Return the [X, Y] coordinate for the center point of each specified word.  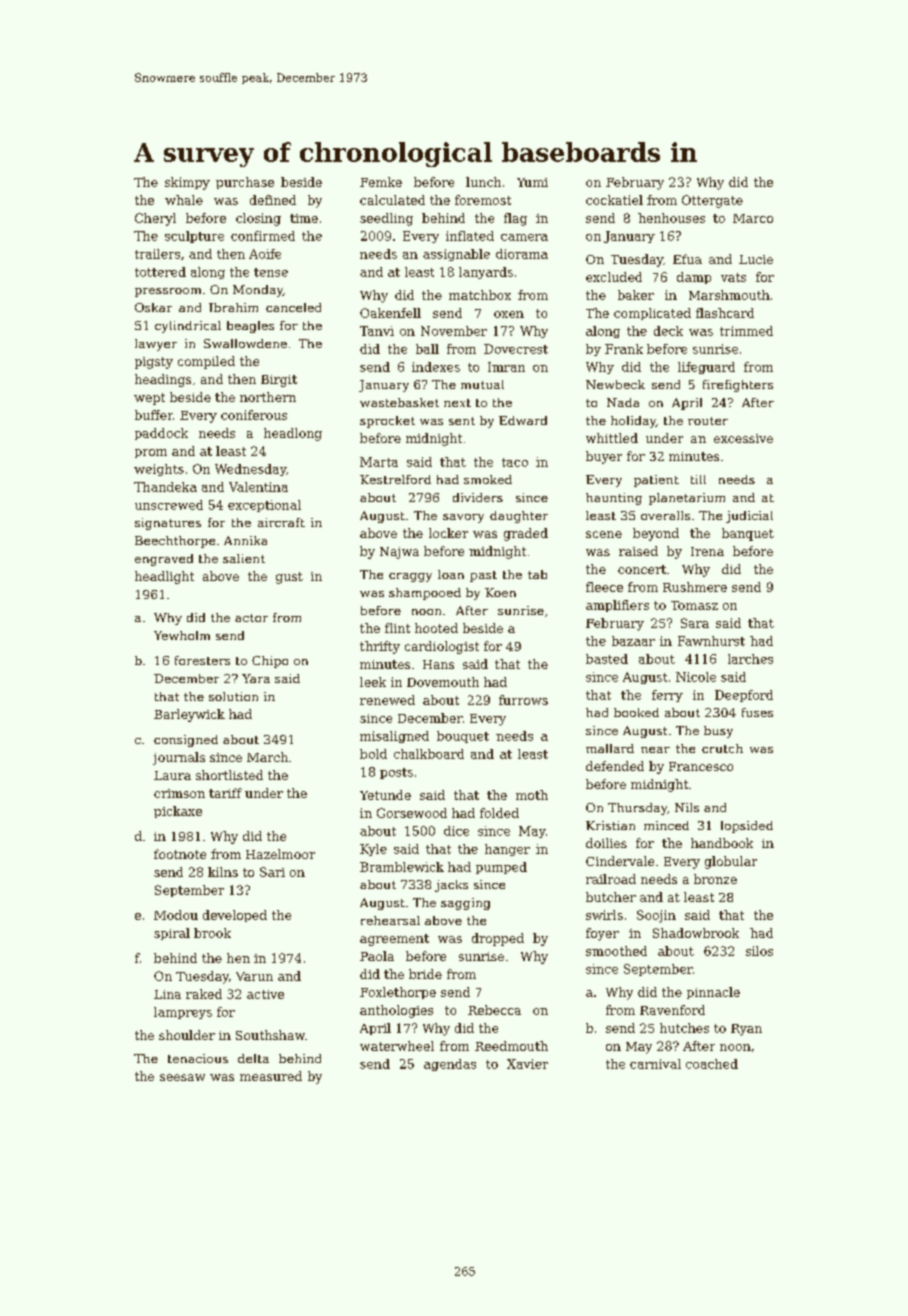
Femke [381, 182]
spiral [172, 934]
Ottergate [712, 201]
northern [268, 397]
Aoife [265, 254]
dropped [498, 939]
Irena [707, 551]
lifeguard [706, 368]
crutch [722, 748]
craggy [410, 577]
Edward [523, 420]
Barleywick [189, 715]
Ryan [746, 1030]
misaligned [394, 737]
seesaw [182, 1077]
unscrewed [169, 505]
